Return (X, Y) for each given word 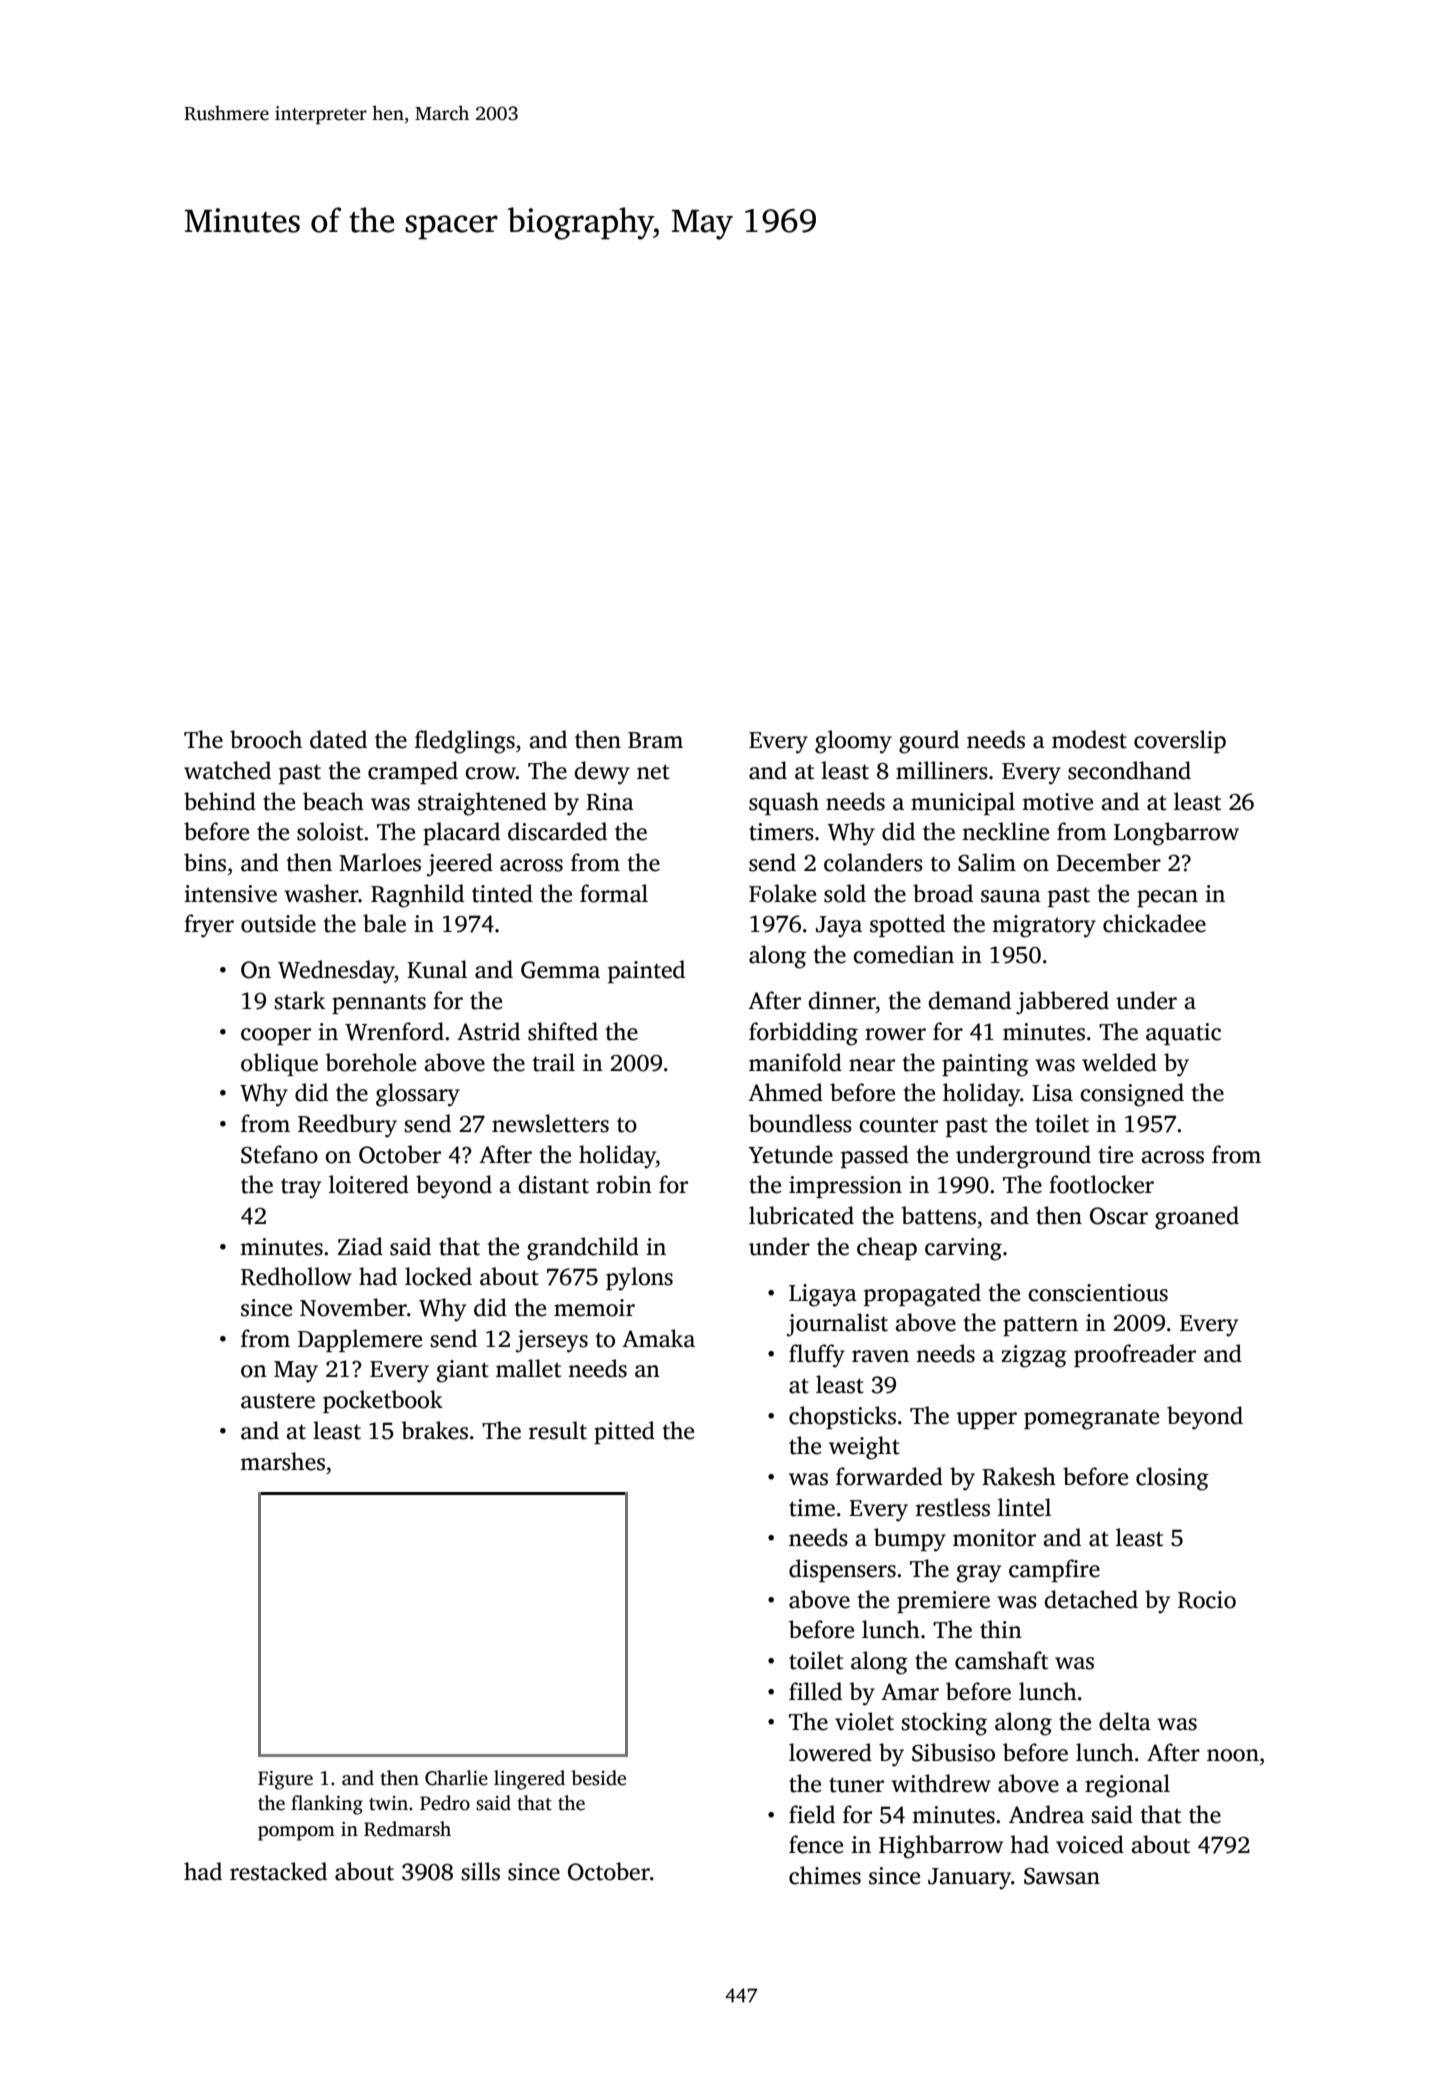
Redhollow (296, 1276)
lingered (529, 1780)
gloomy (853, 742)
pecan (1167, 898)
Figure (285, 1780)
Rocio (1207, 1600)
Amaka (658, 1338)
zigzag (1034, 1356)
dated (338, 739)
